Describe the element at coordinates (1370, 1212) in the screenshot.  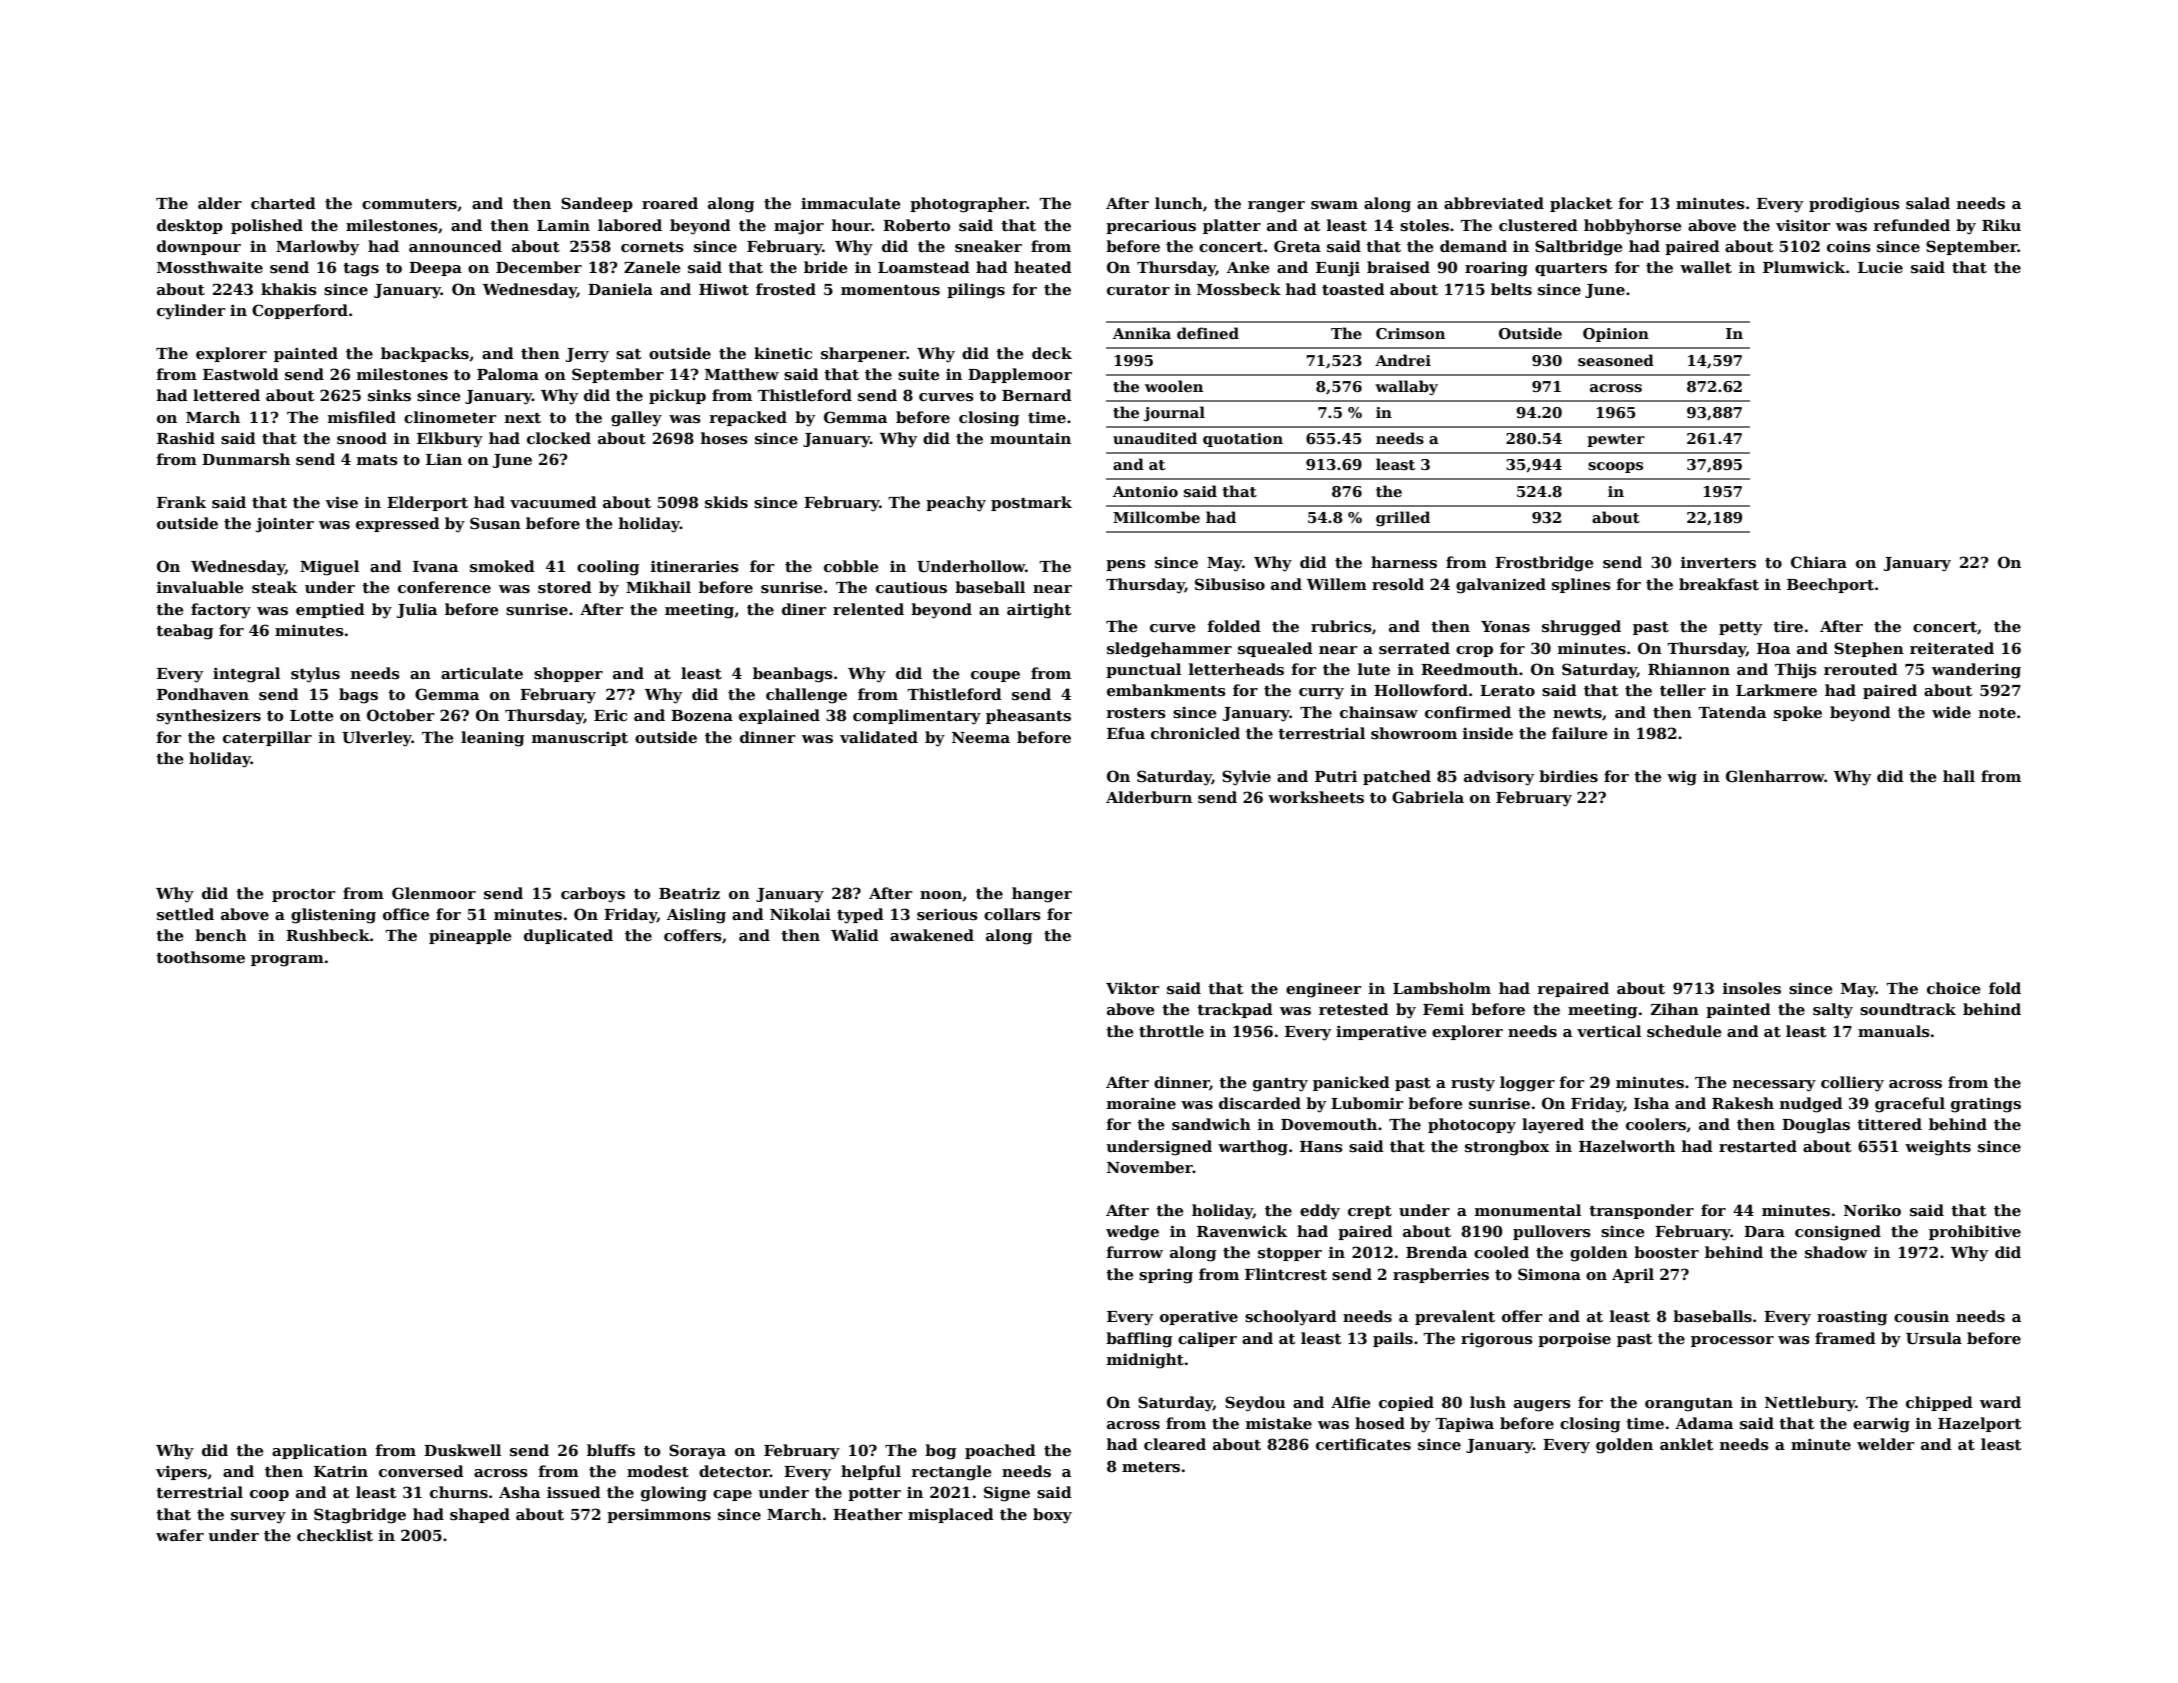
I see `crept` at that location.
